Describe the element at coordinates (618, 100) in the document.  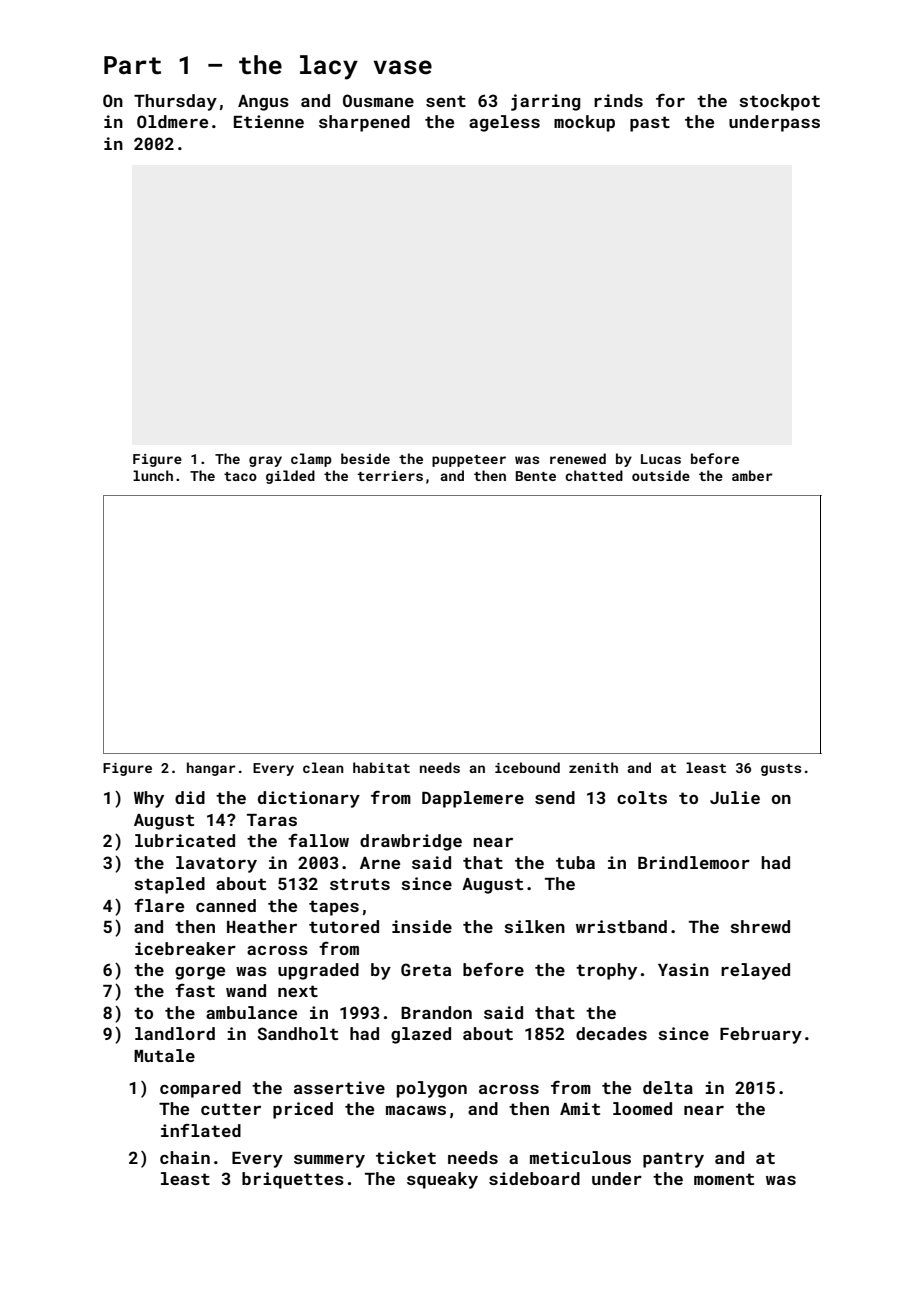
I see `rinds` at that location.
